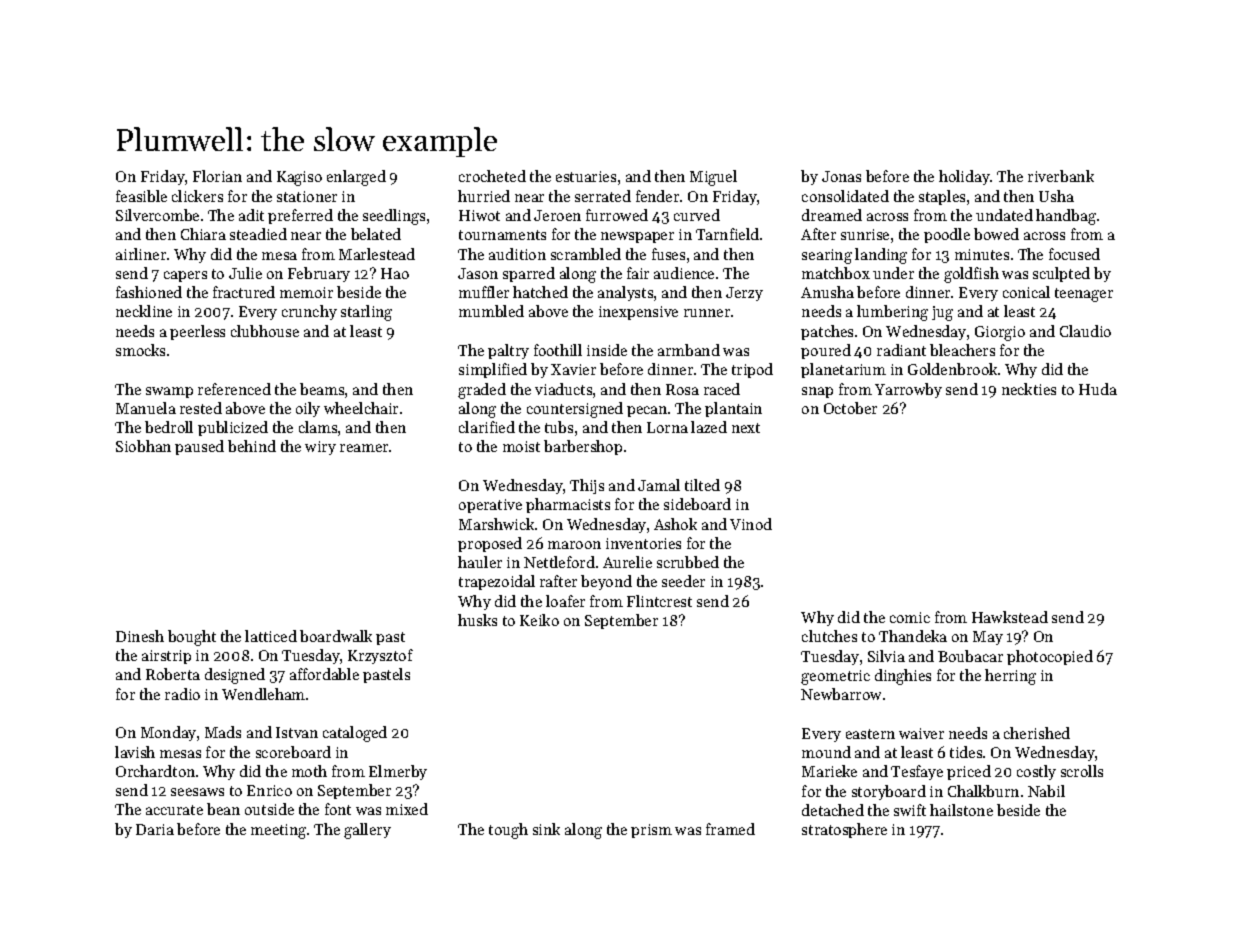 The height and width of the screenshot is (952, 1233). I want to click on storyboard, so click(889, 792).
